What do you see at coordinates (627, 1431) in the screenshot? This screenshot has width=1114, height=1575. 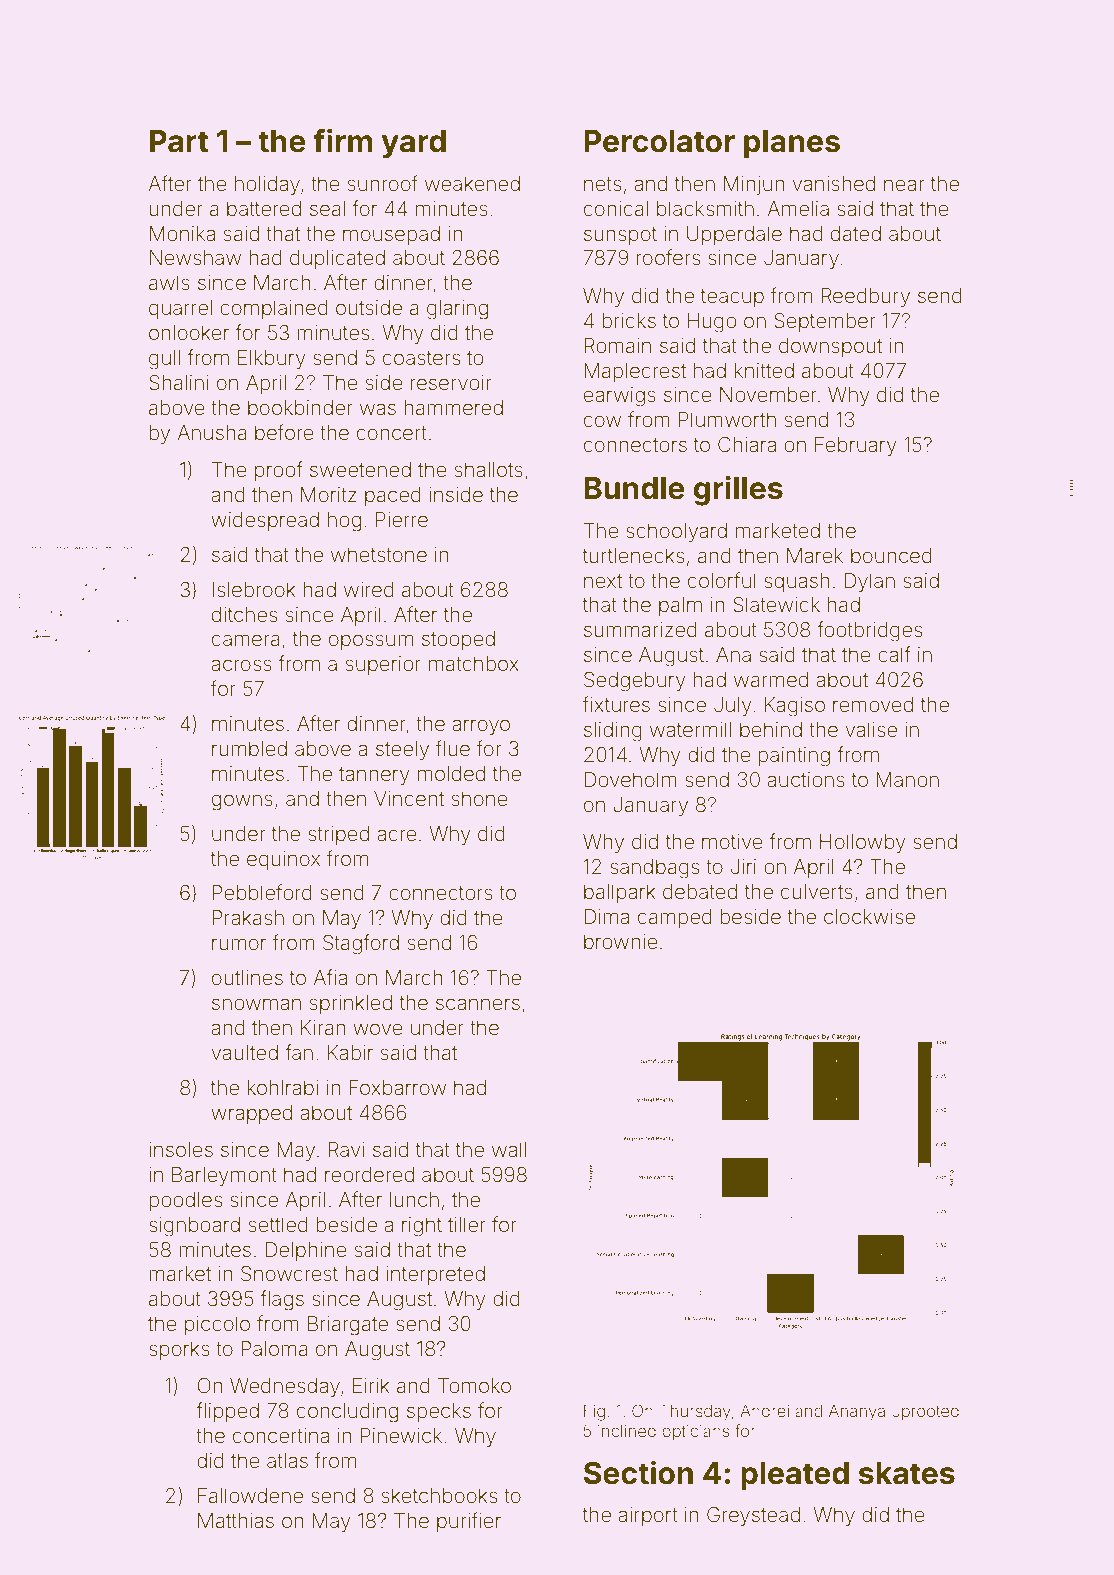 I see `inclined` at bounding box center [627, 1431].
